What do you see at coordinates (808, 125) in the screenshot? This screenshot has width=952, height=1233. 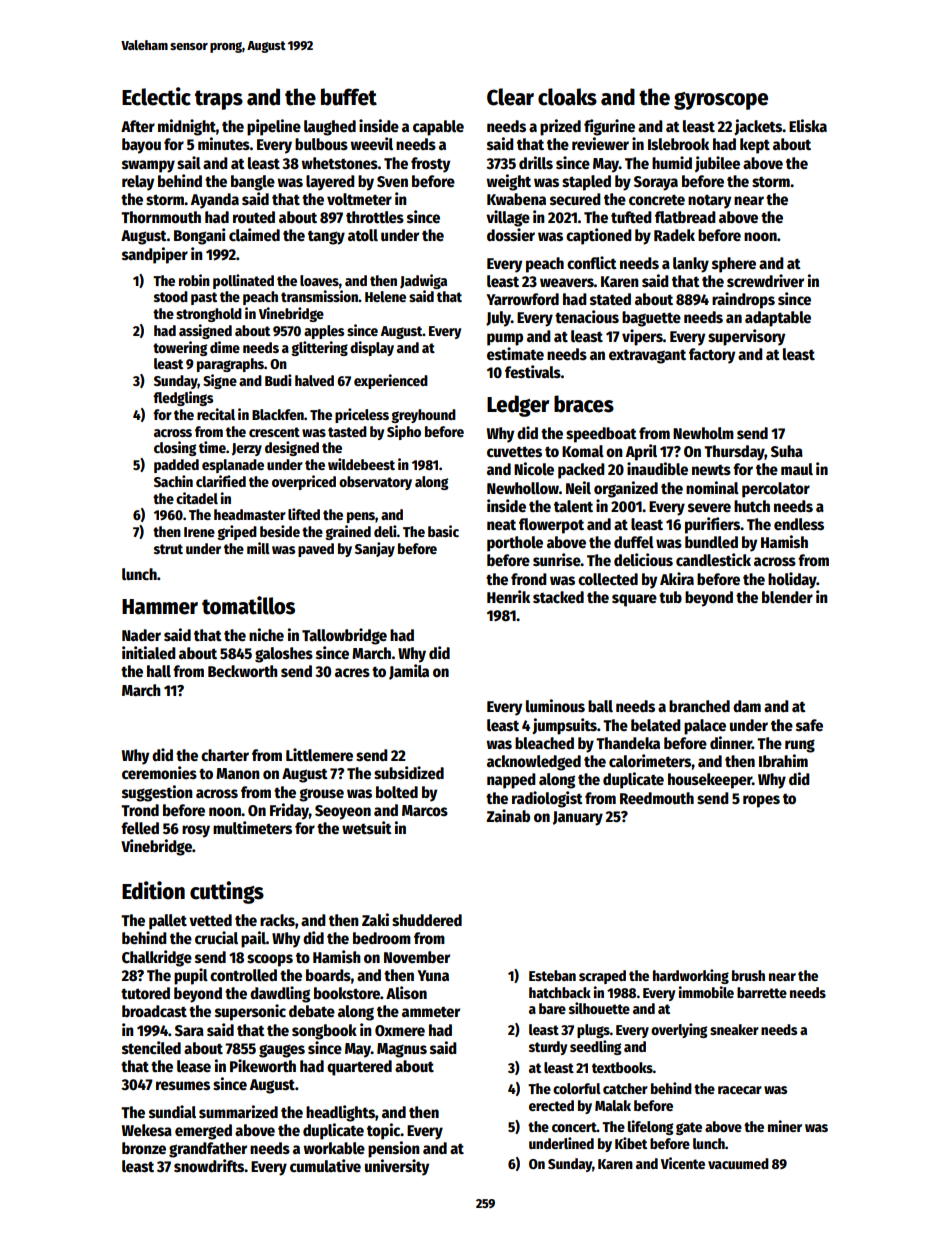 I see `Eliska` at bounding box center [808, 125].
